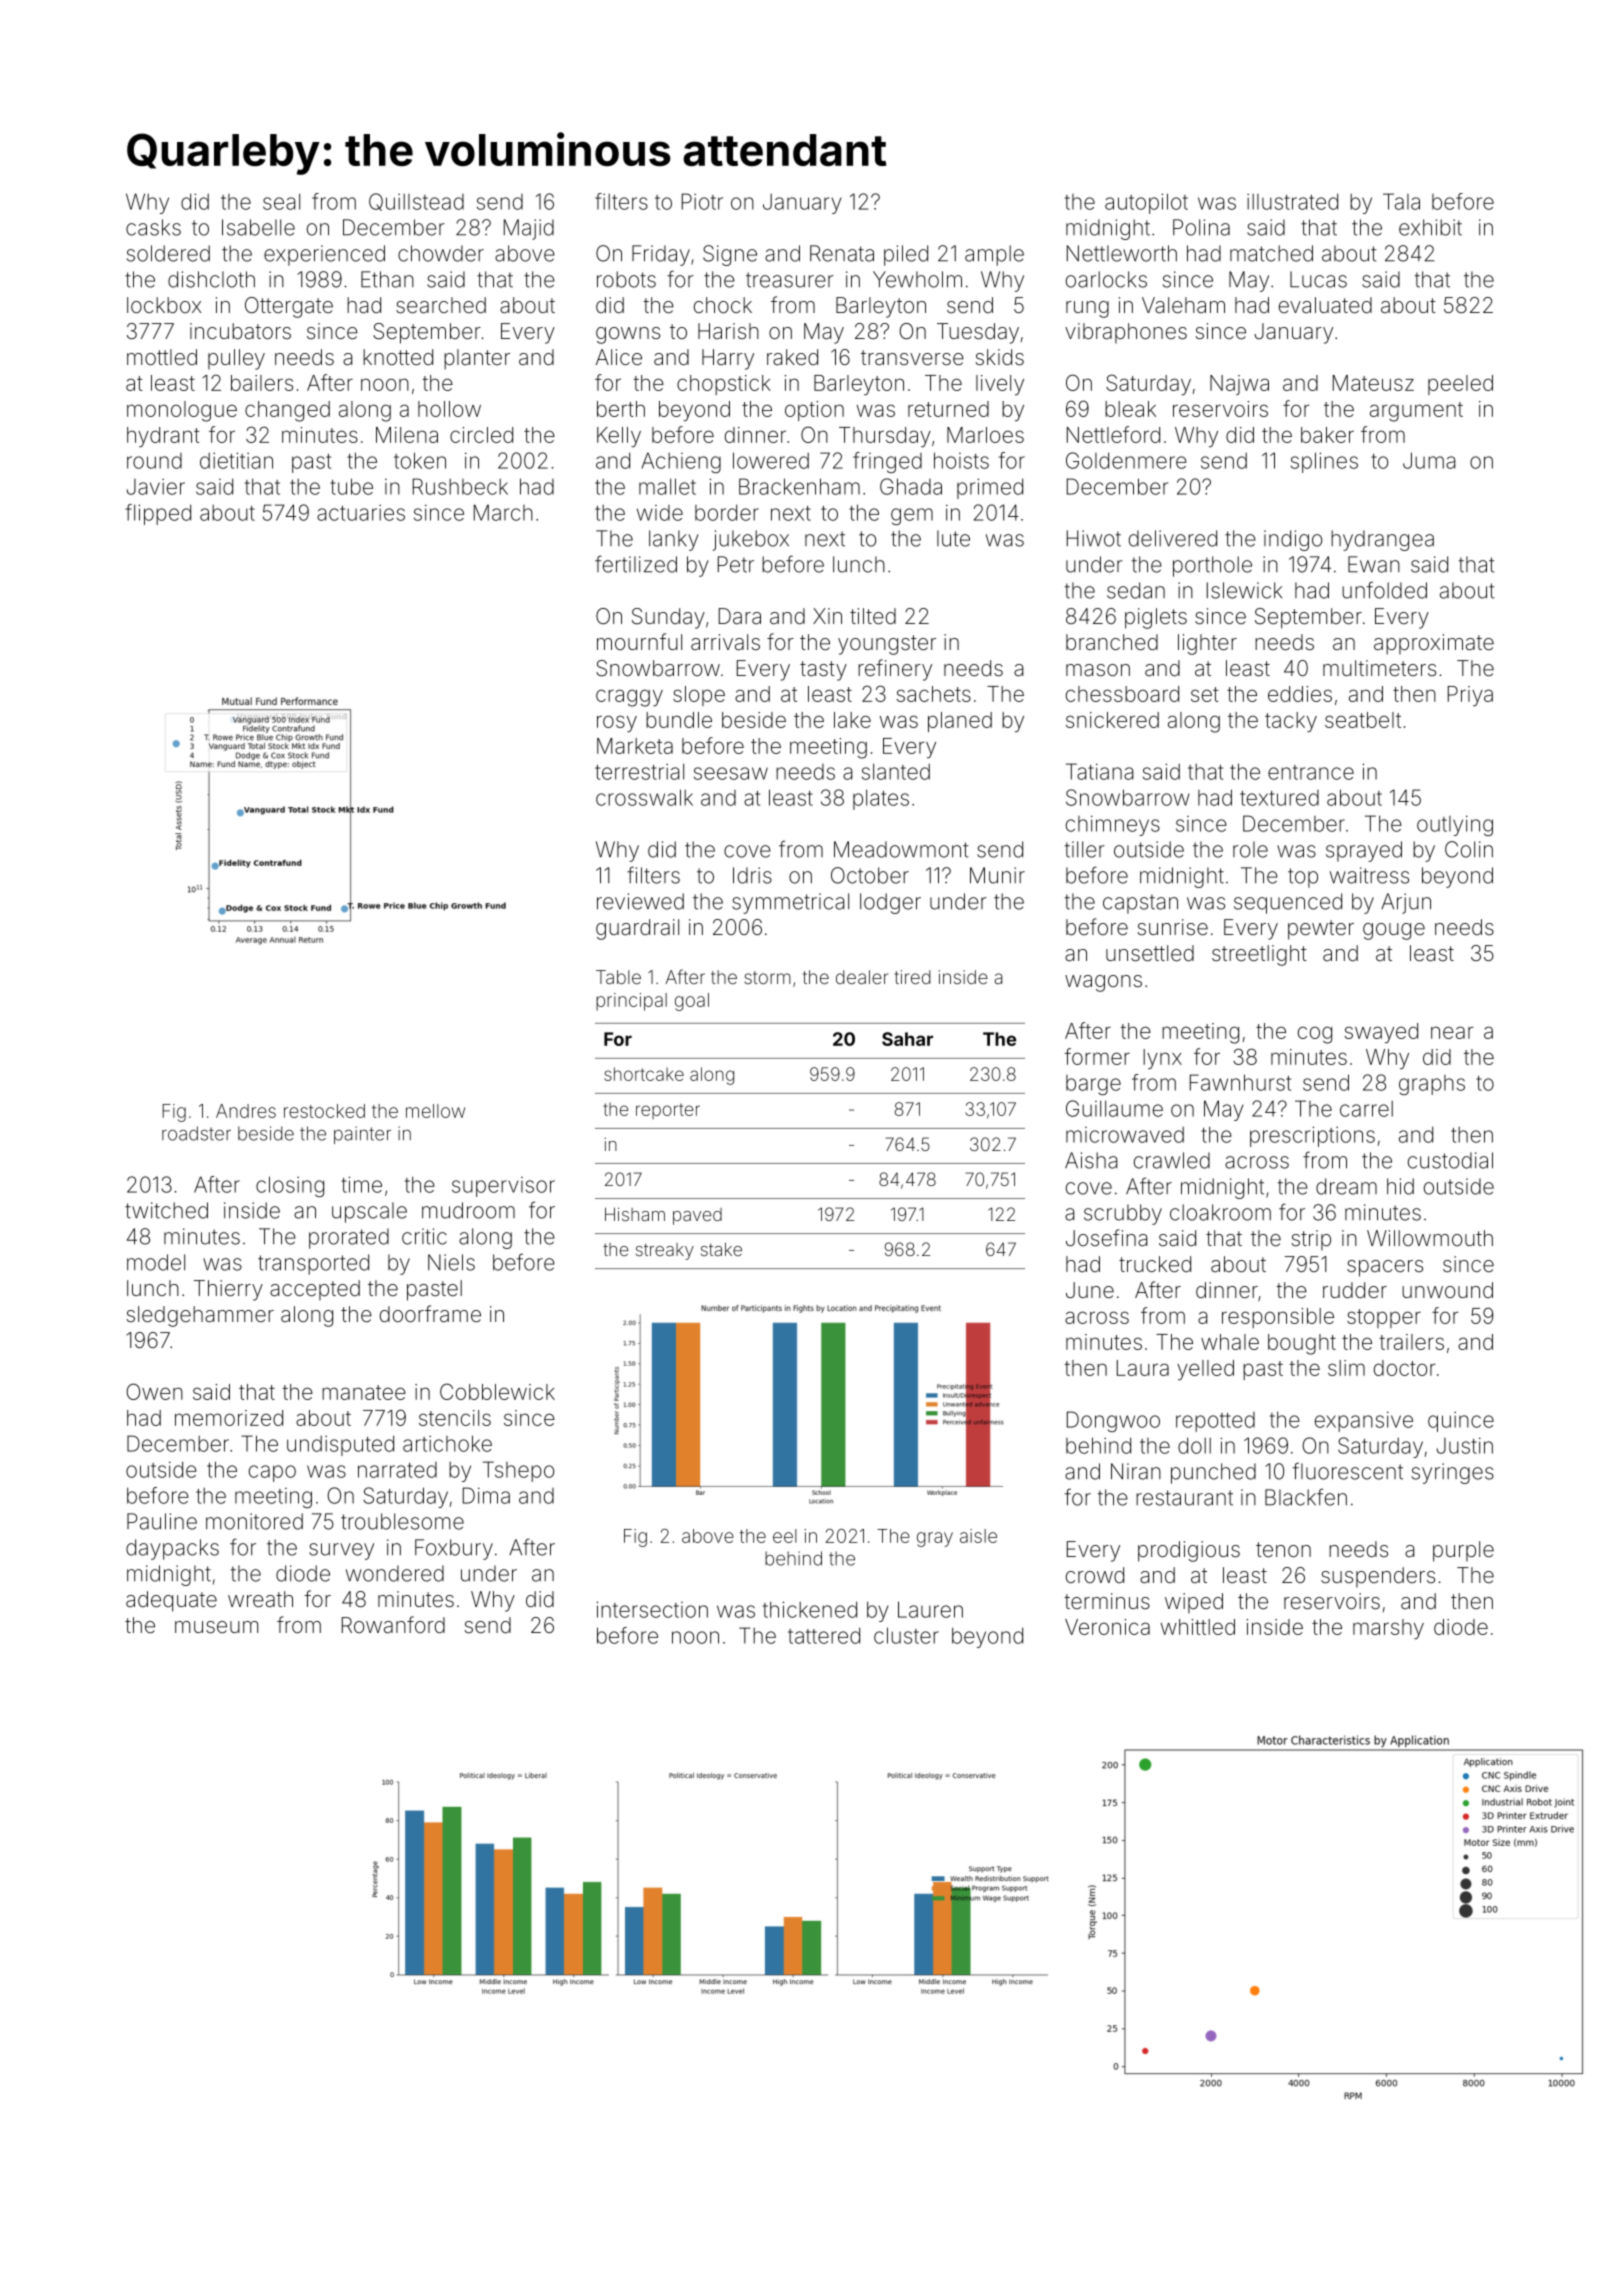  I want to click on exhibit, so click(1430, 227).
